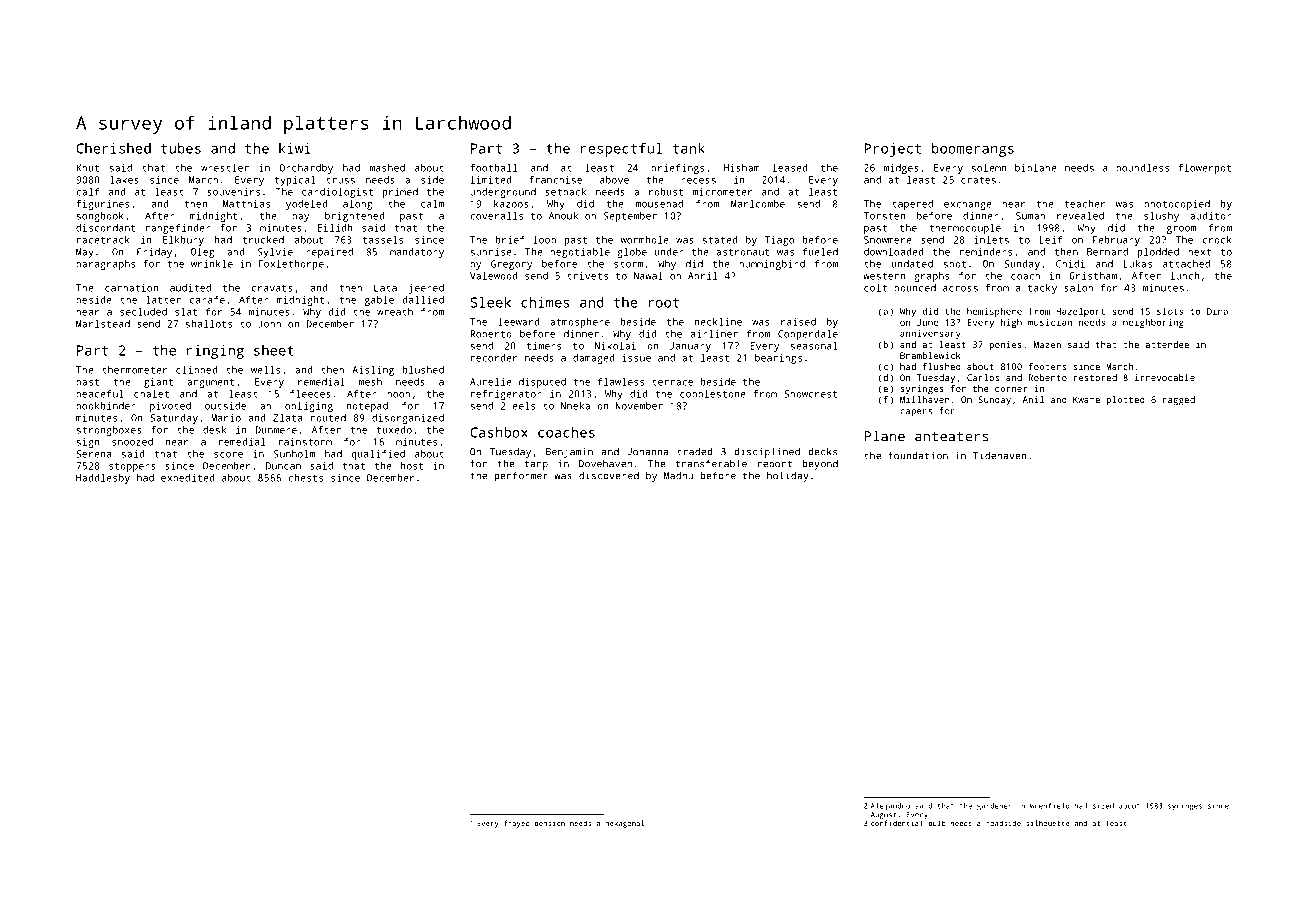  Describe the element at coordinates (154, 253) in the document. I see `Friday` at that location.
